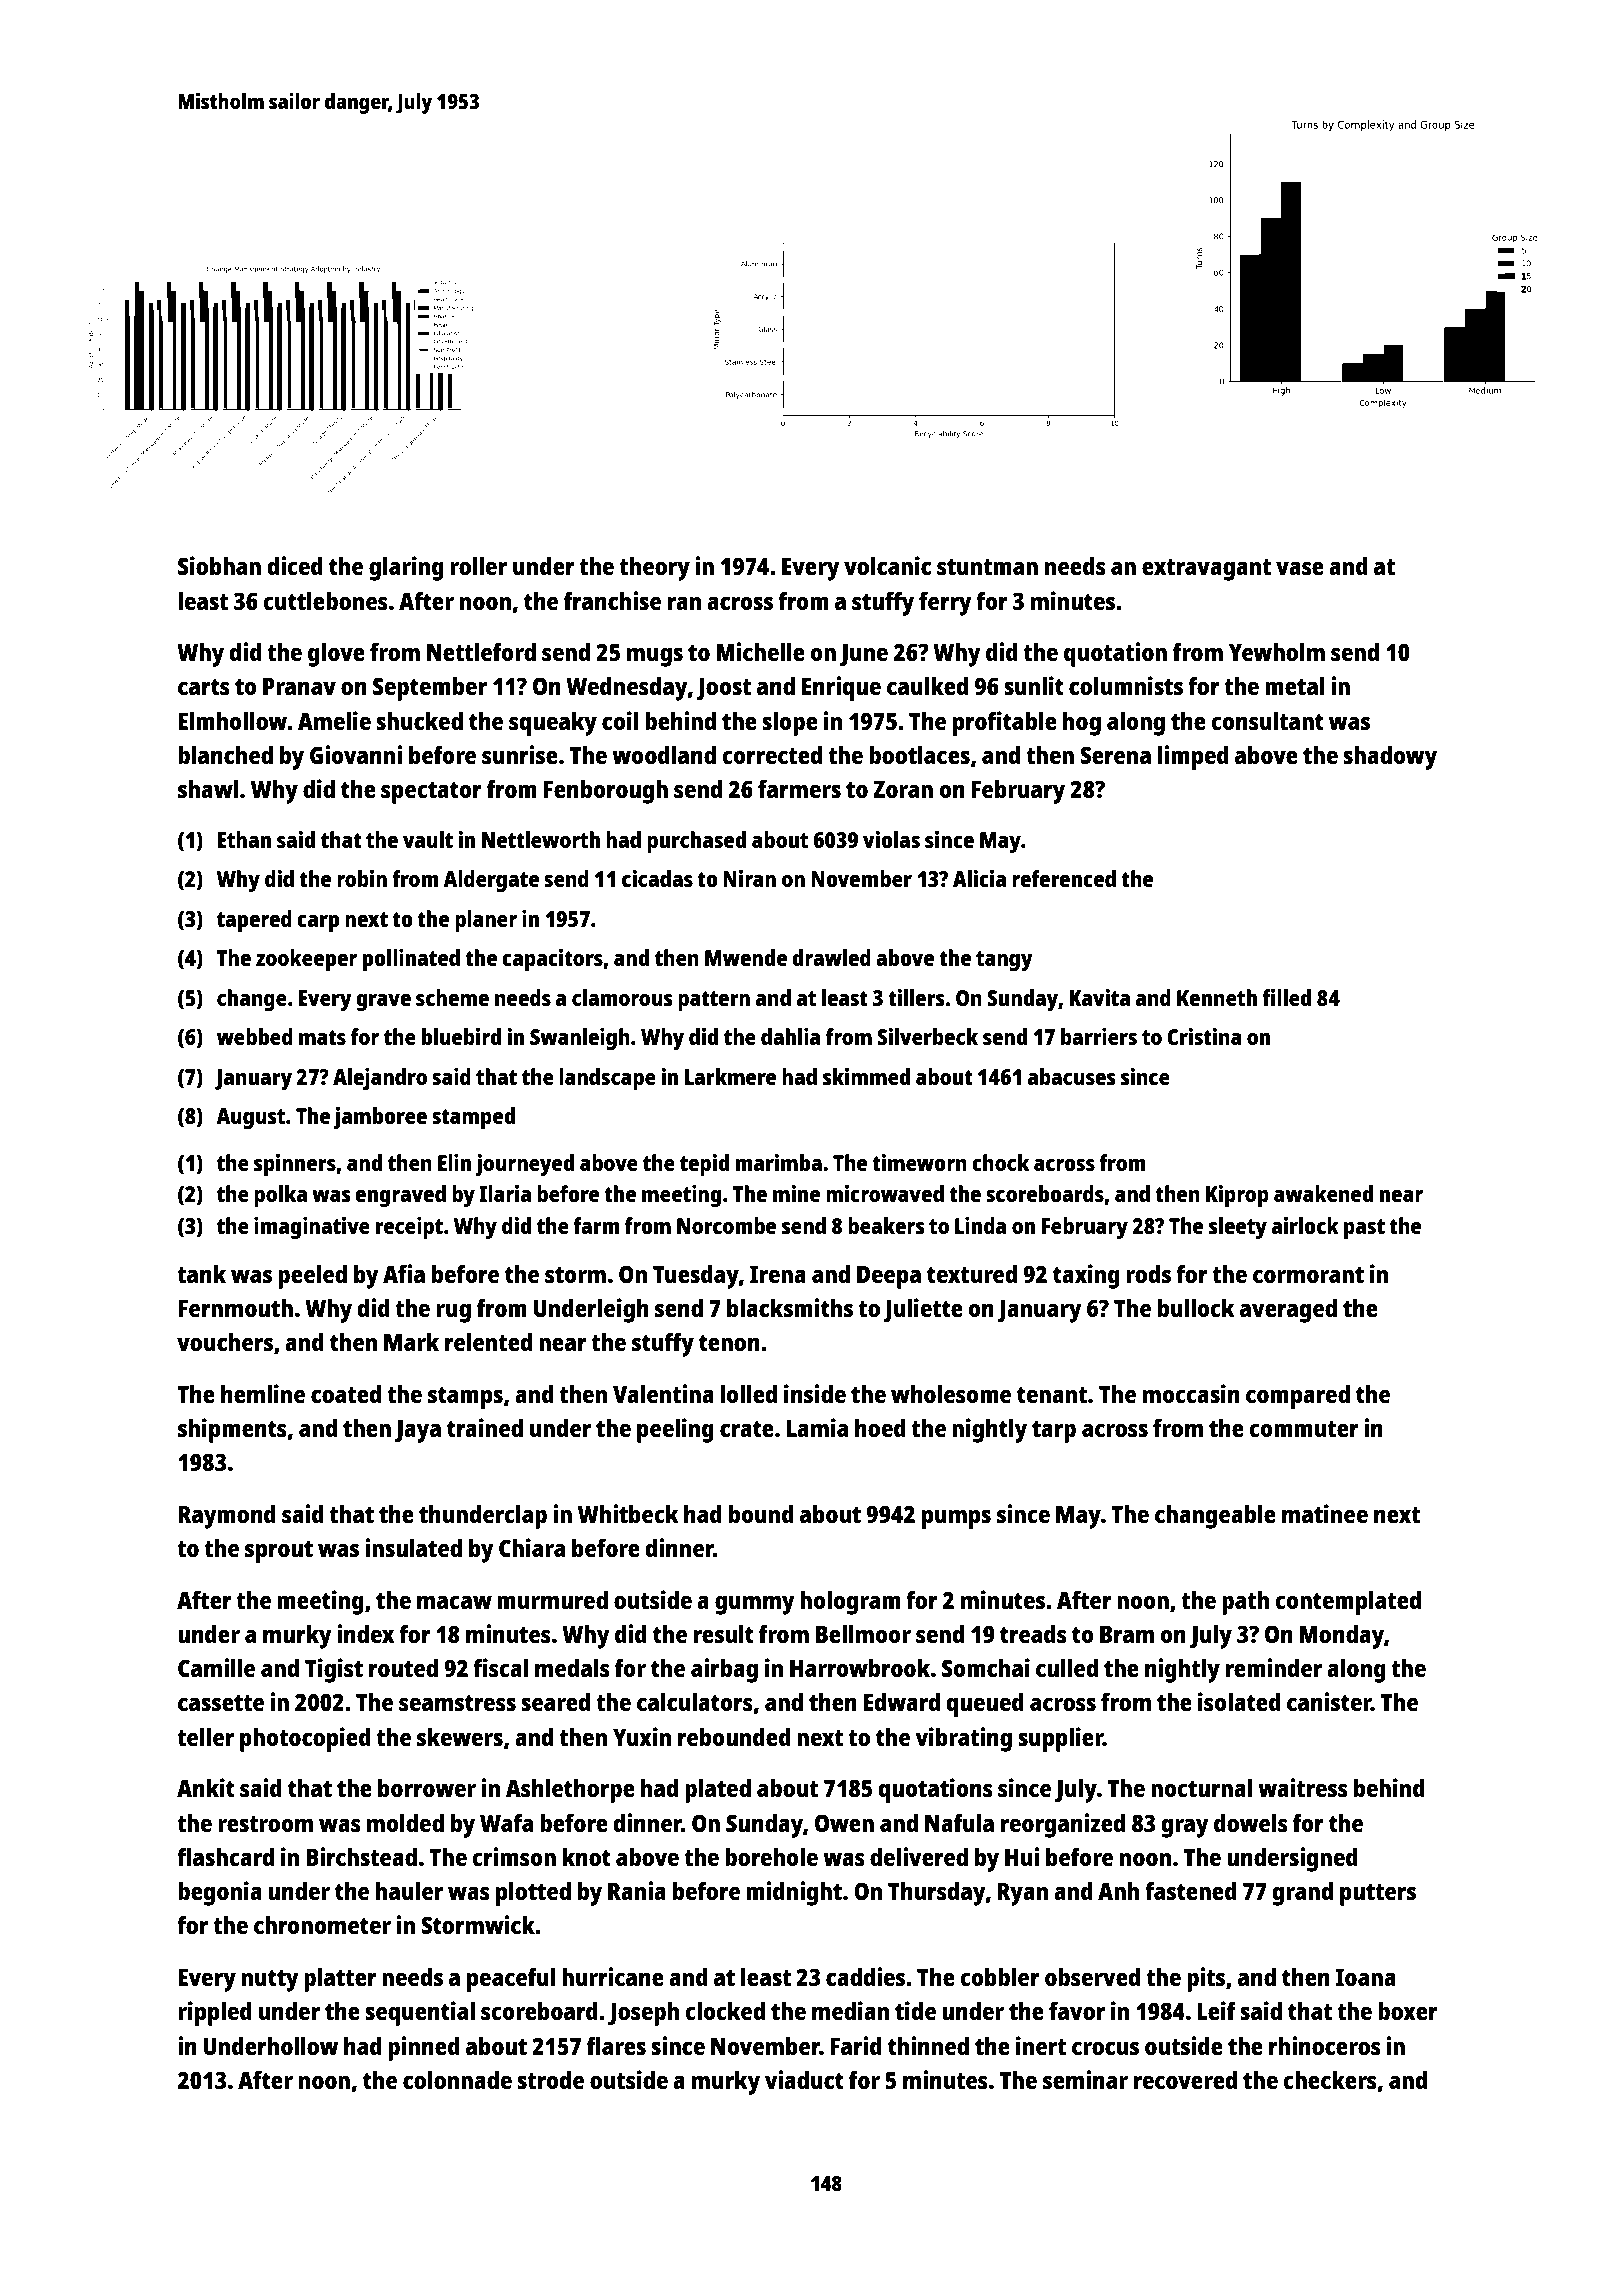 The height and width of the screenshot is (2292, 1620). I want to click on tepid, so click(704, 1165).
